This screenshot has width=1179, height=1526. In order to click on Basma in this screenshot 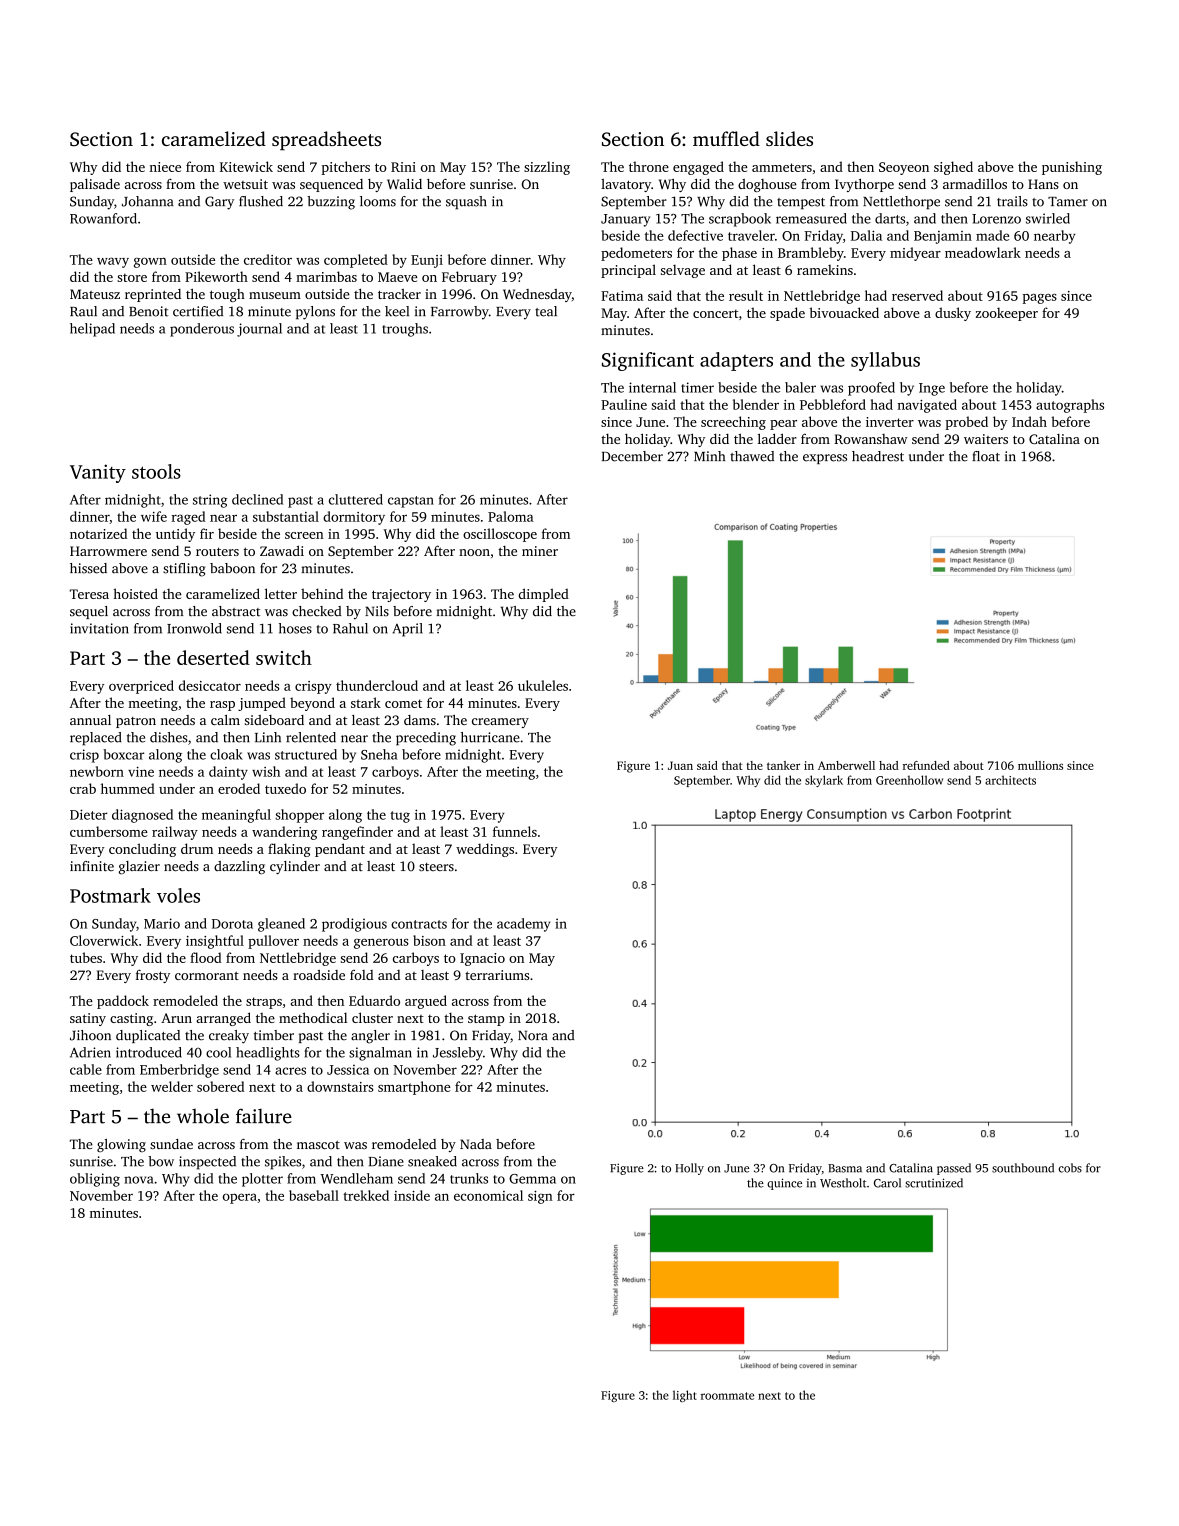, I will do `click(845, 1168)`.
